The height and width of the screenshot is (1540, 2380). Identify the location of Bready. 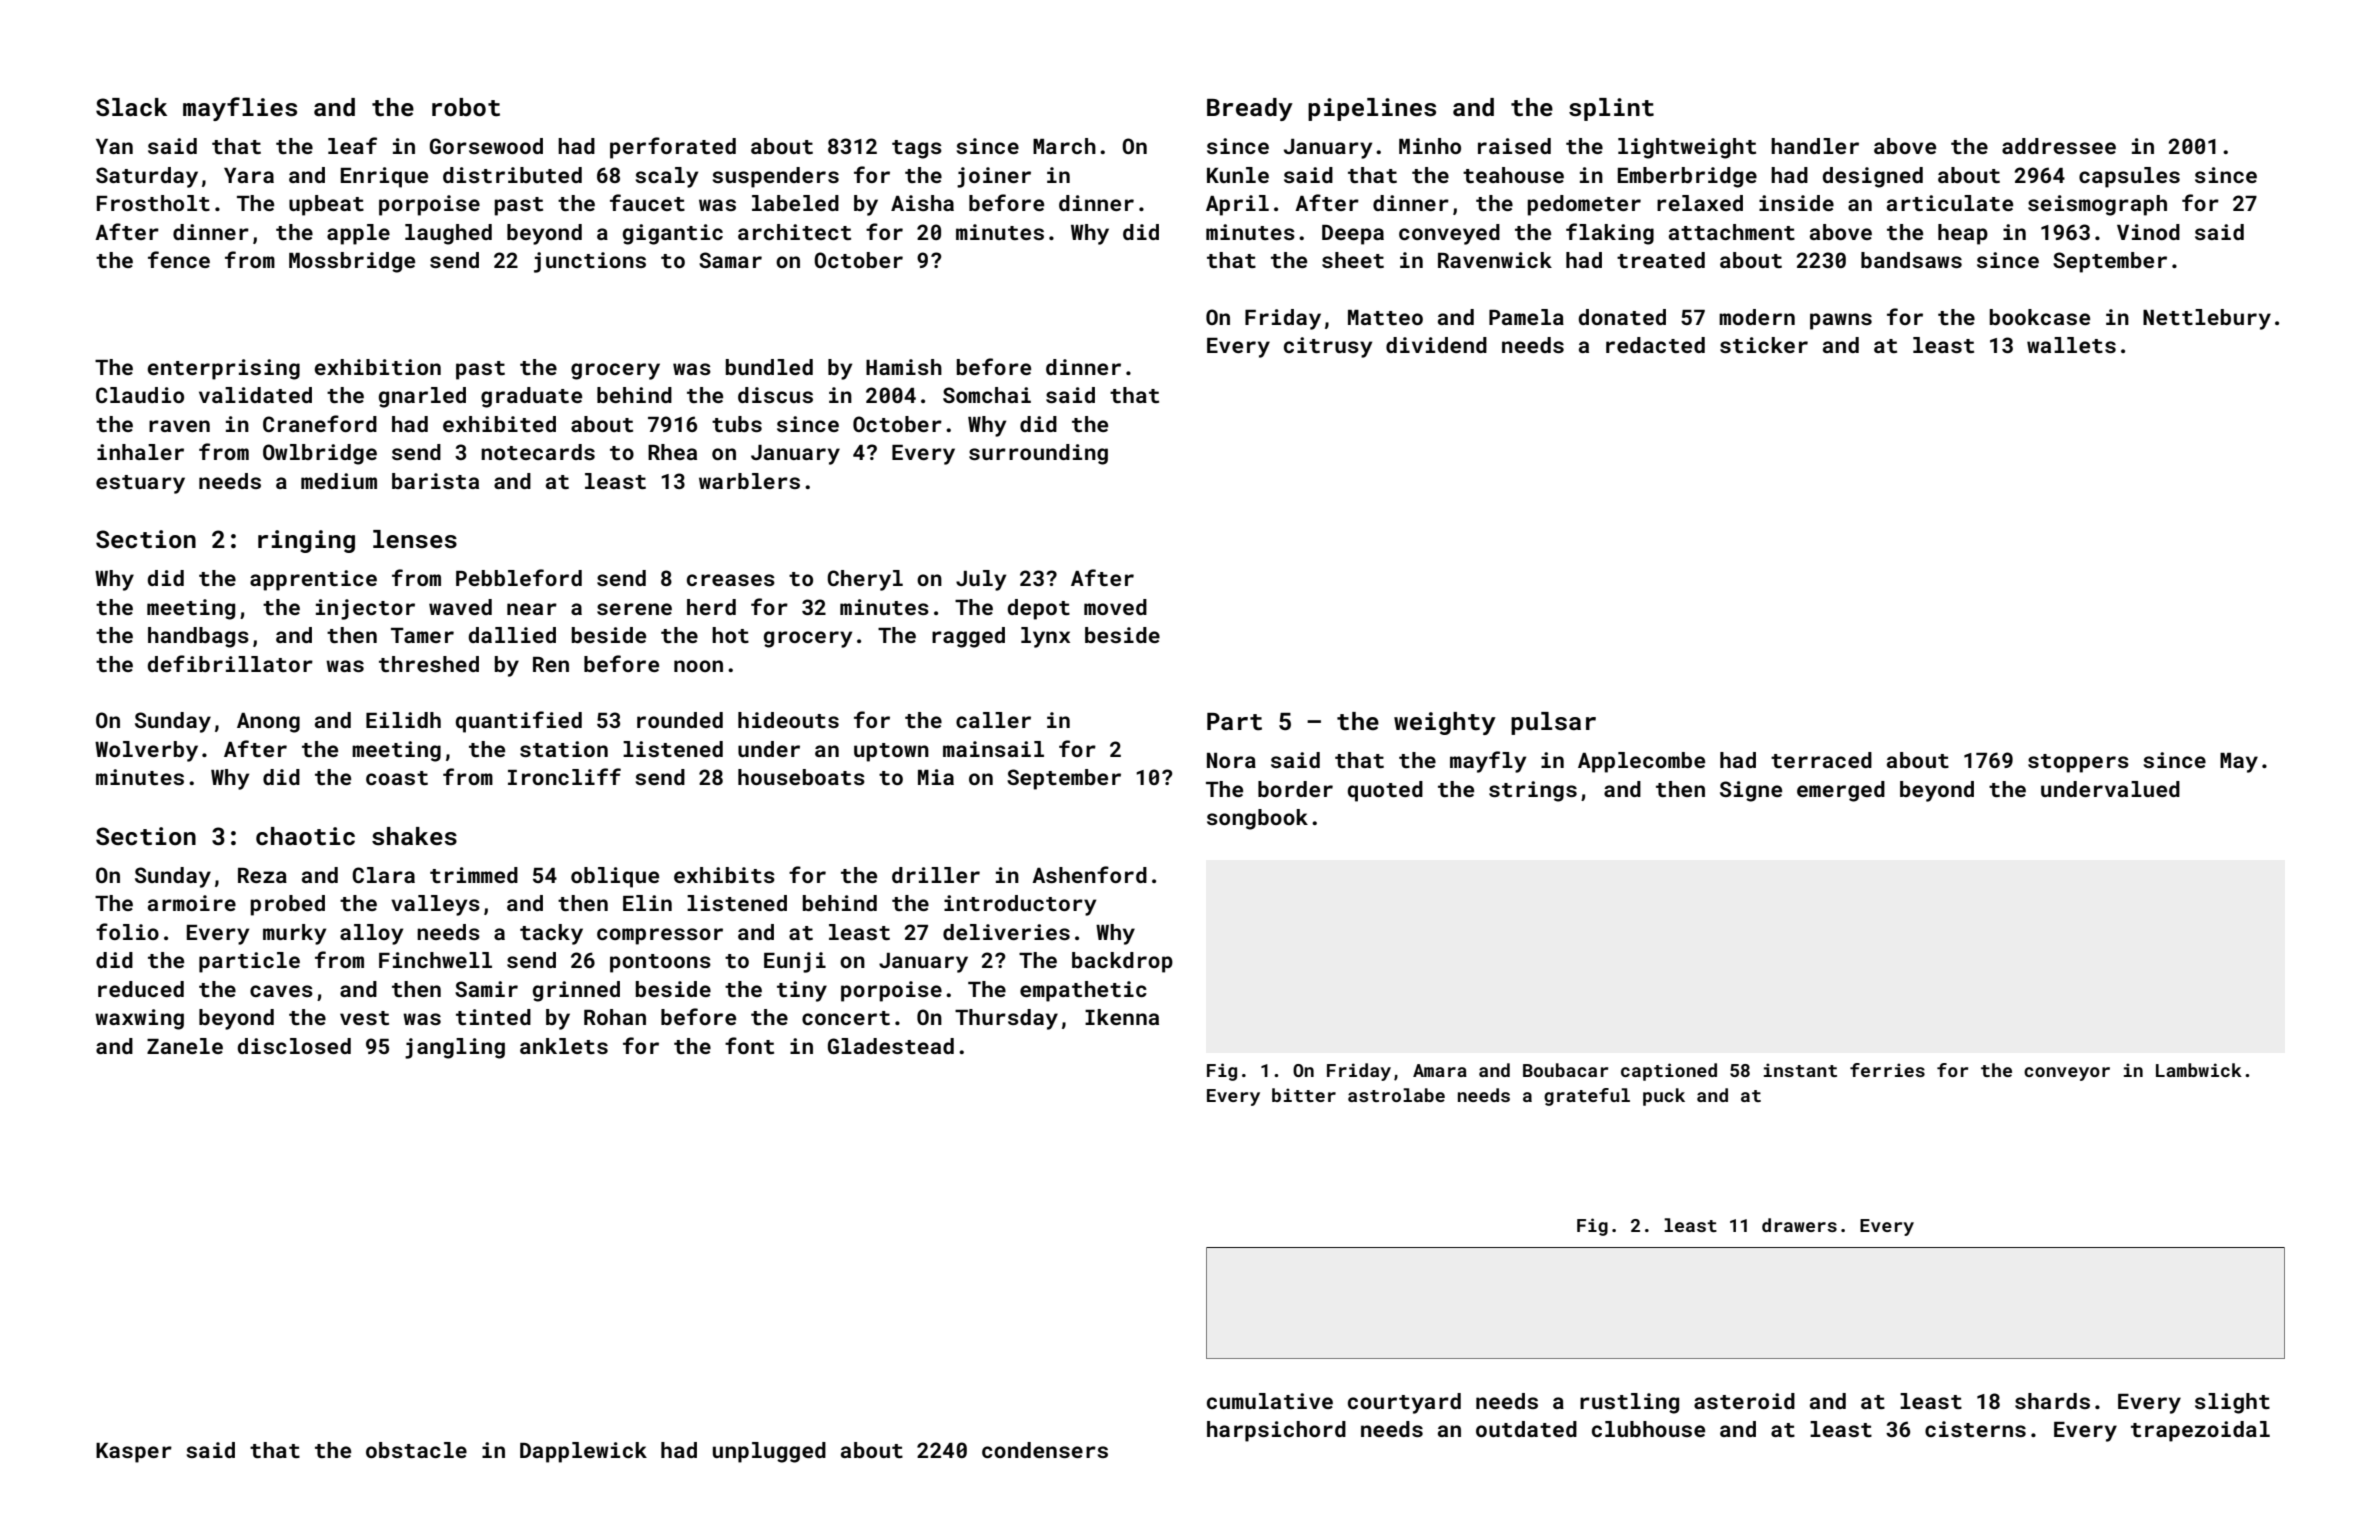
(1250, 109).
